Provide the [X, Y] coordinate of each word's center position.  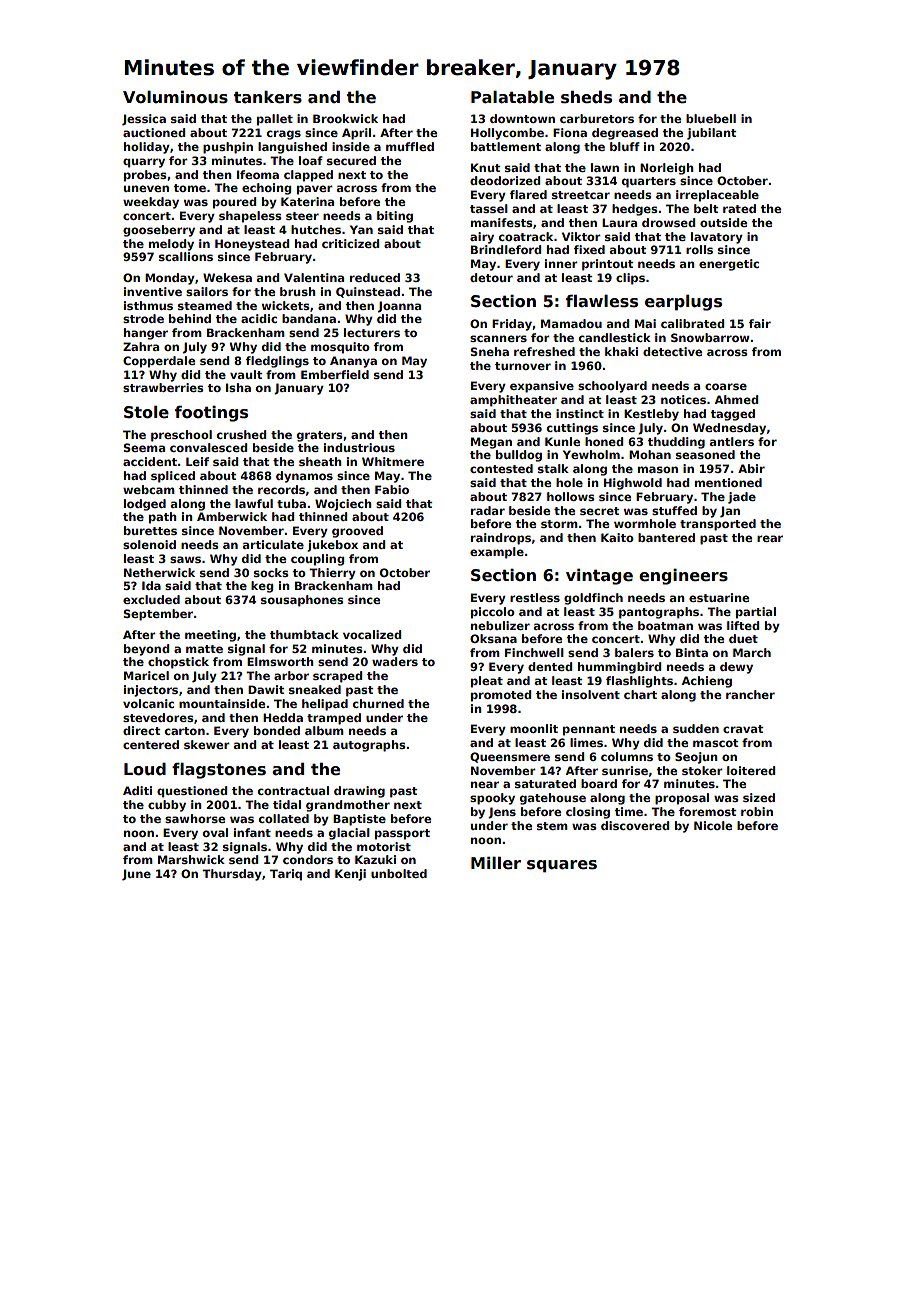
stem [552, 826]
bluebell [711, 118]
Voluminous [175, 97]
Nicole [713, 825]
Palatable [512, 97]
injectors [151, 691]
